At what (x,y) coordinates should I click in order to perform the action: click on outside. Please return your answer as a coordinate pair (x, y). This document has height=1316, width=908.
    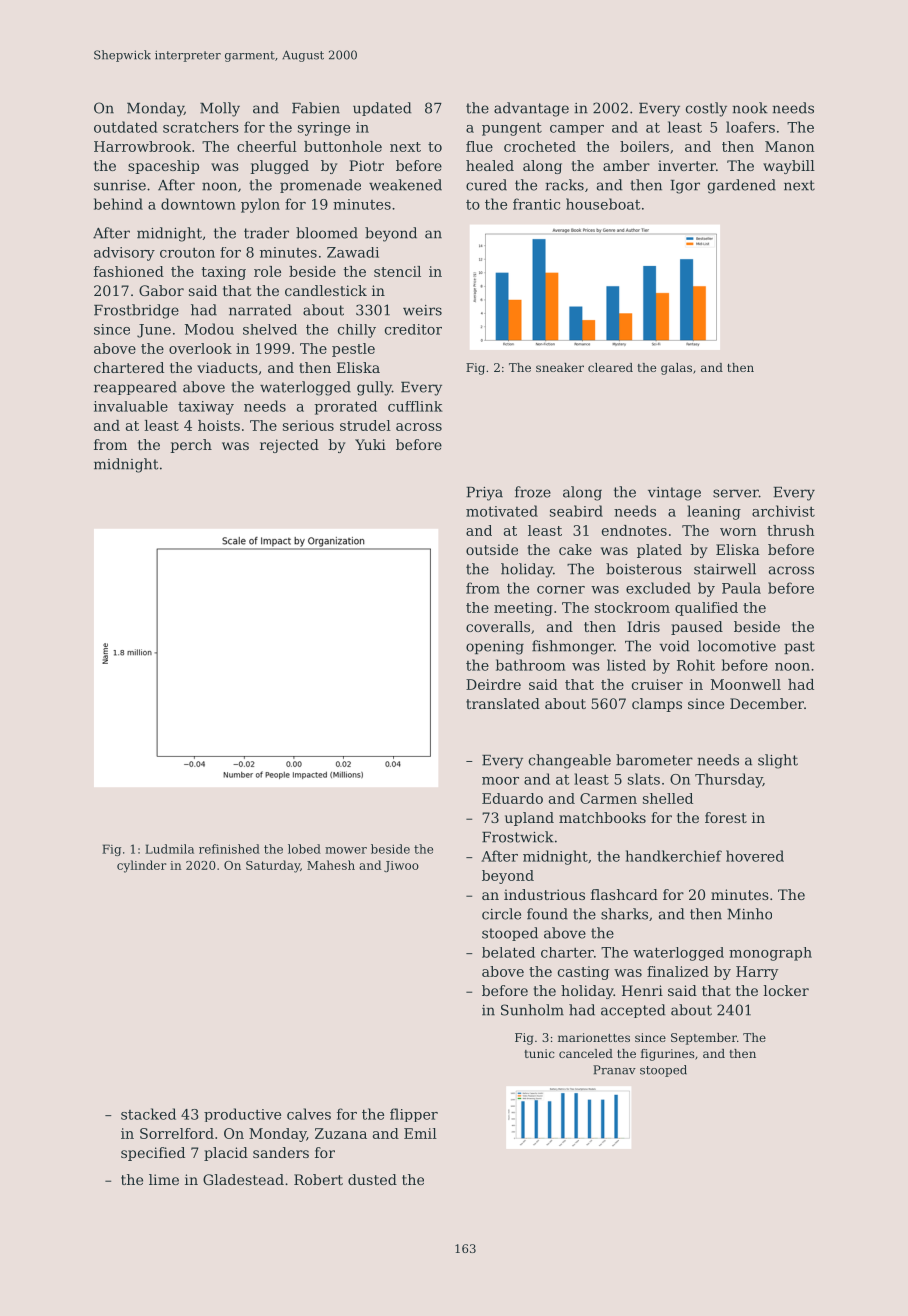
    Looking at the image, I should click on (492, 549).
